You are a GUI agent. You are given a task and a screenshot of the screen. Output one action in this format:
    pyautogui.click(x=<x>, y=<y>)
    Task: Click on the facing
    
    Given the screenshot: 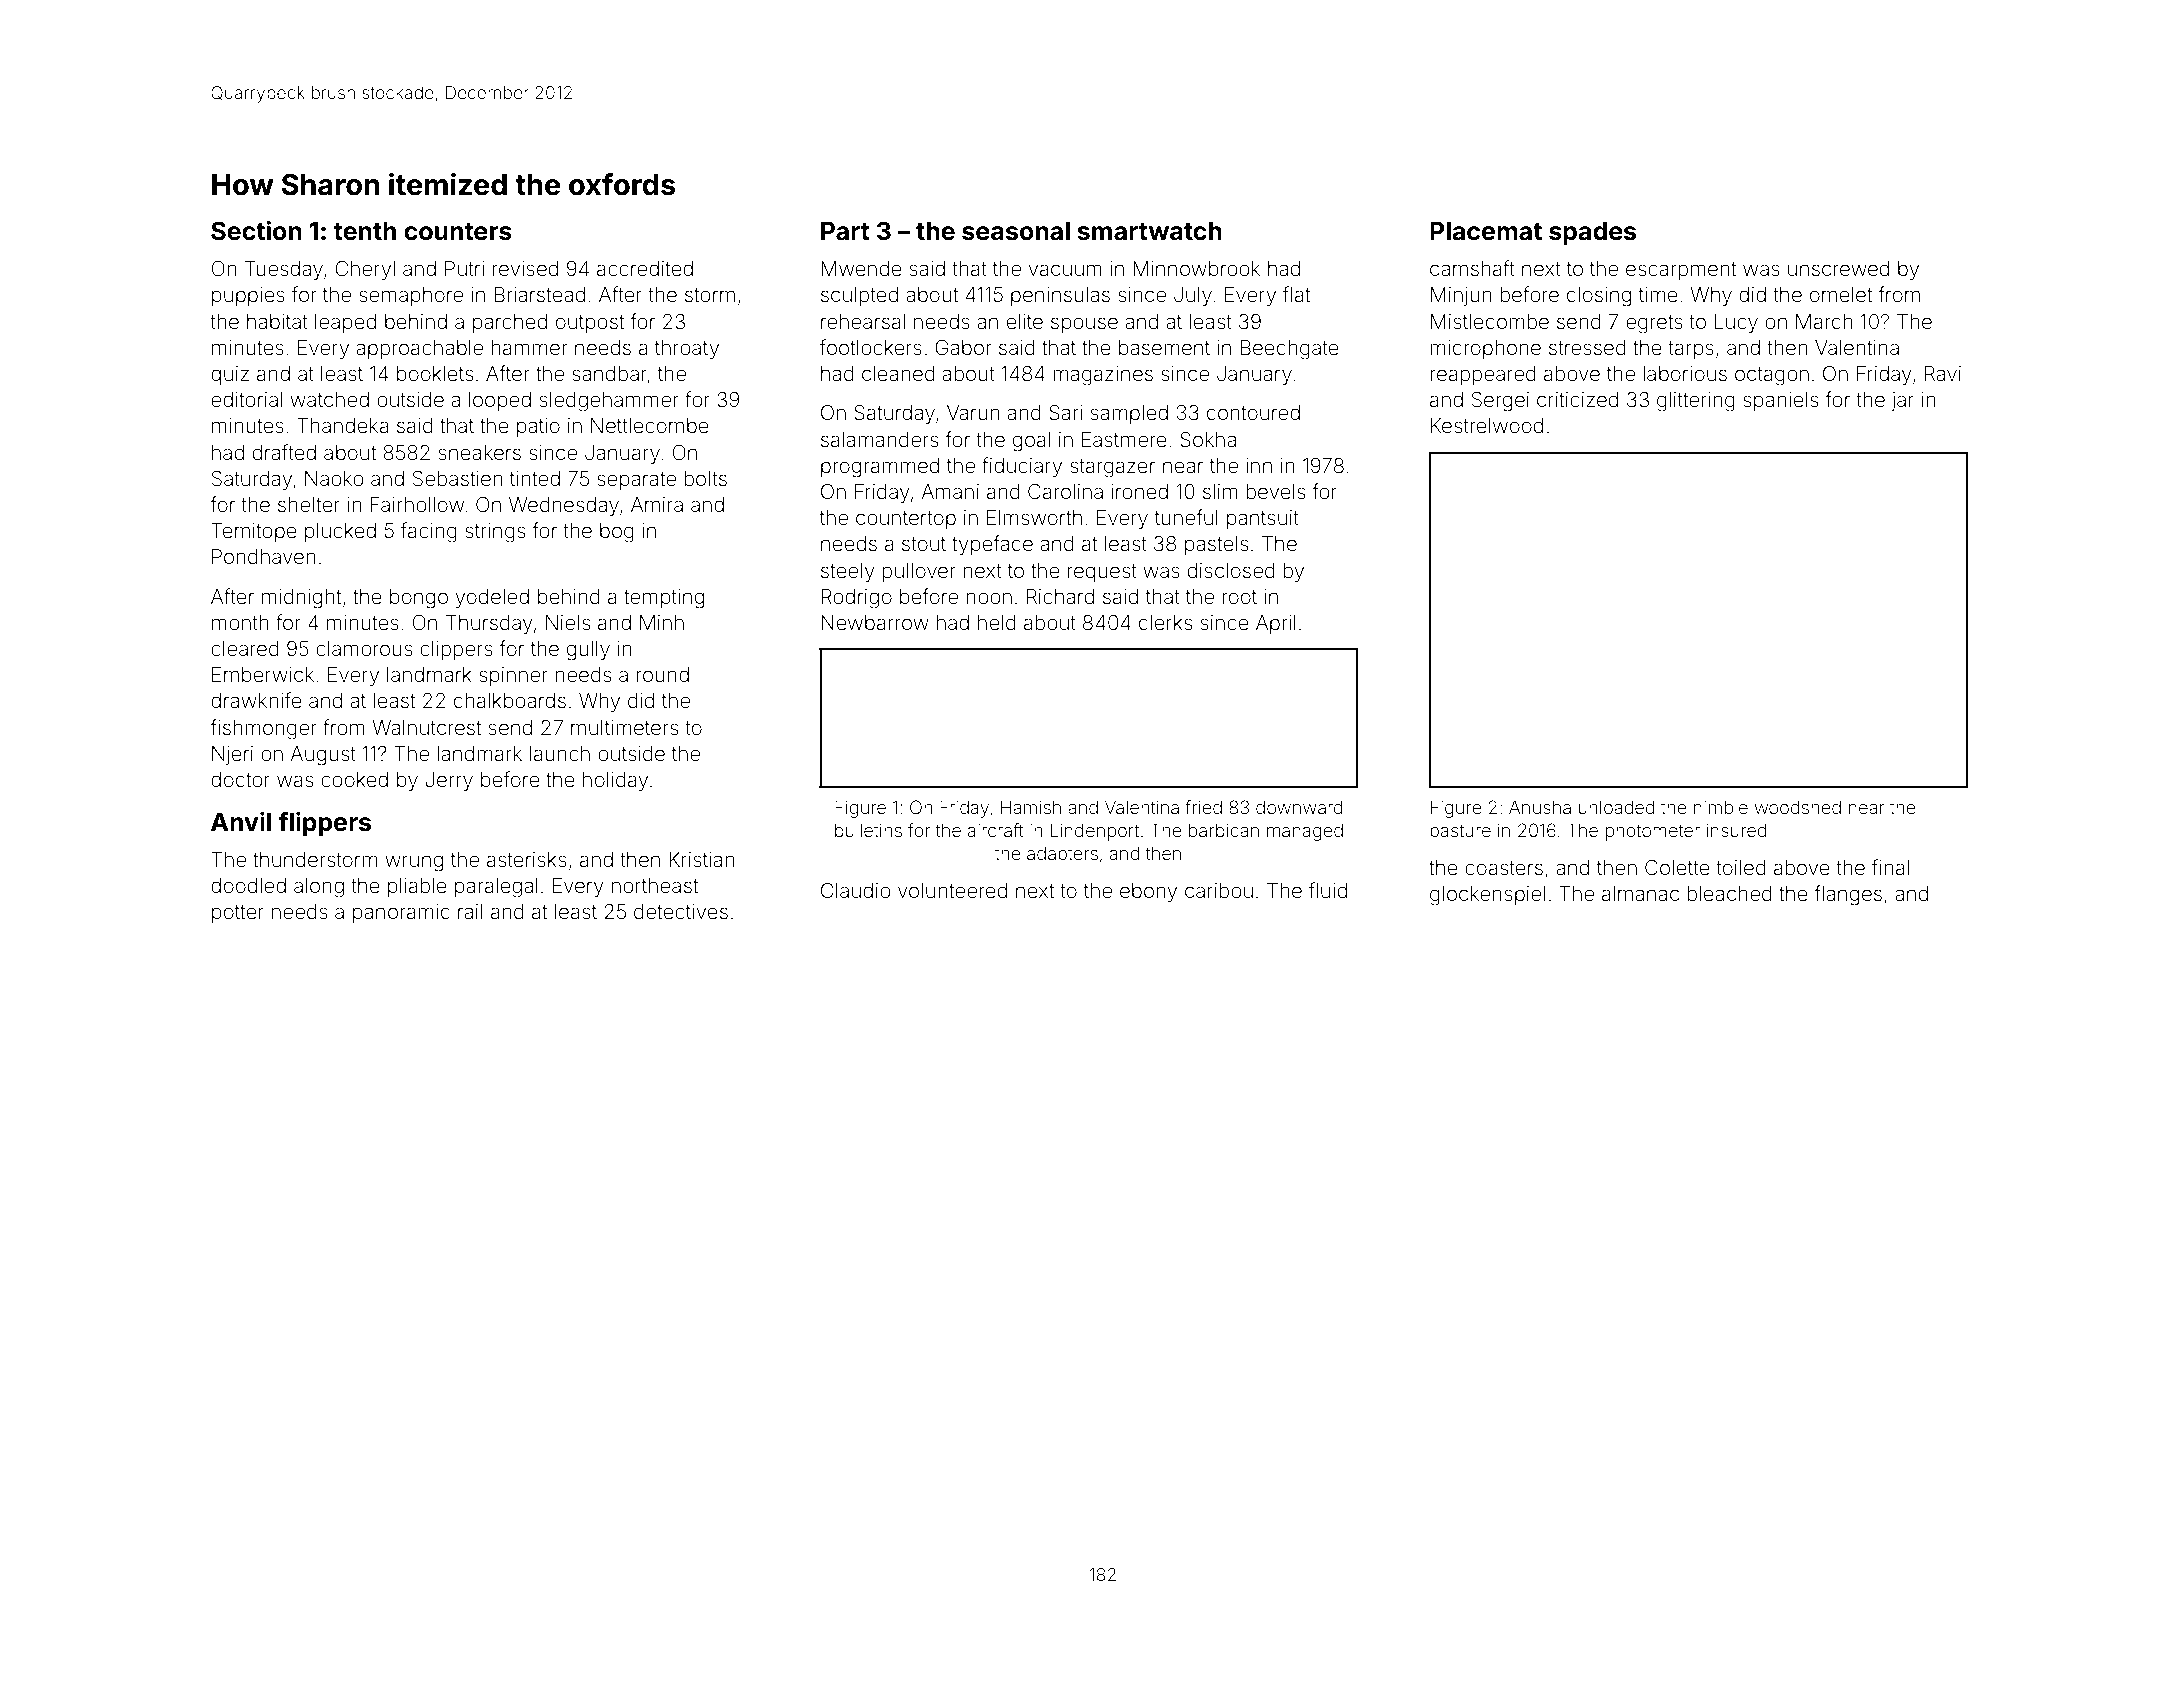 What is the action you would take?
    pyautogui.click(x=429, y=532)
